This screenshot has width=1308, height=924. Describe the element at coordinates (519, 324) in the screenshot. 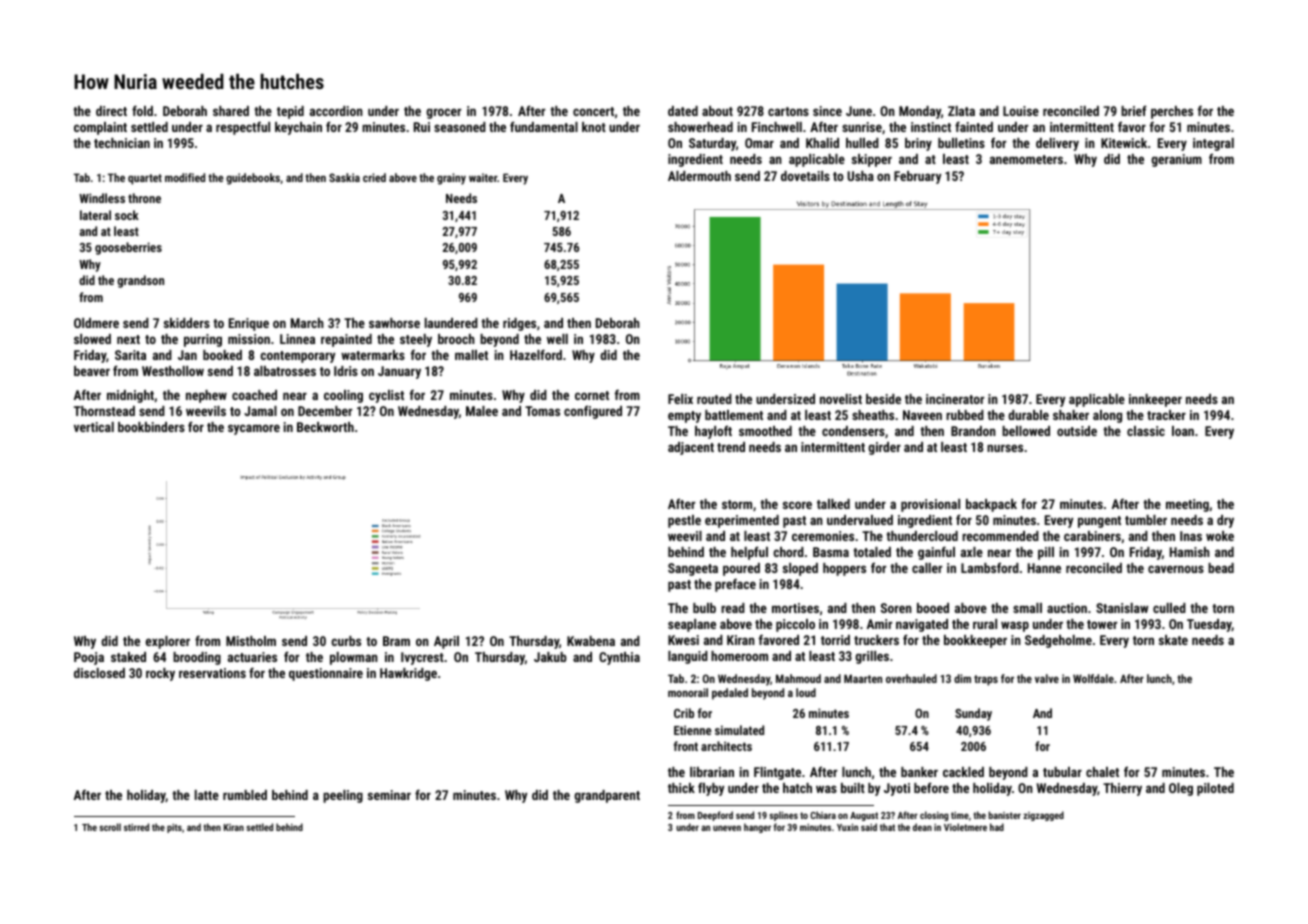

I see `ridges` at that location.
